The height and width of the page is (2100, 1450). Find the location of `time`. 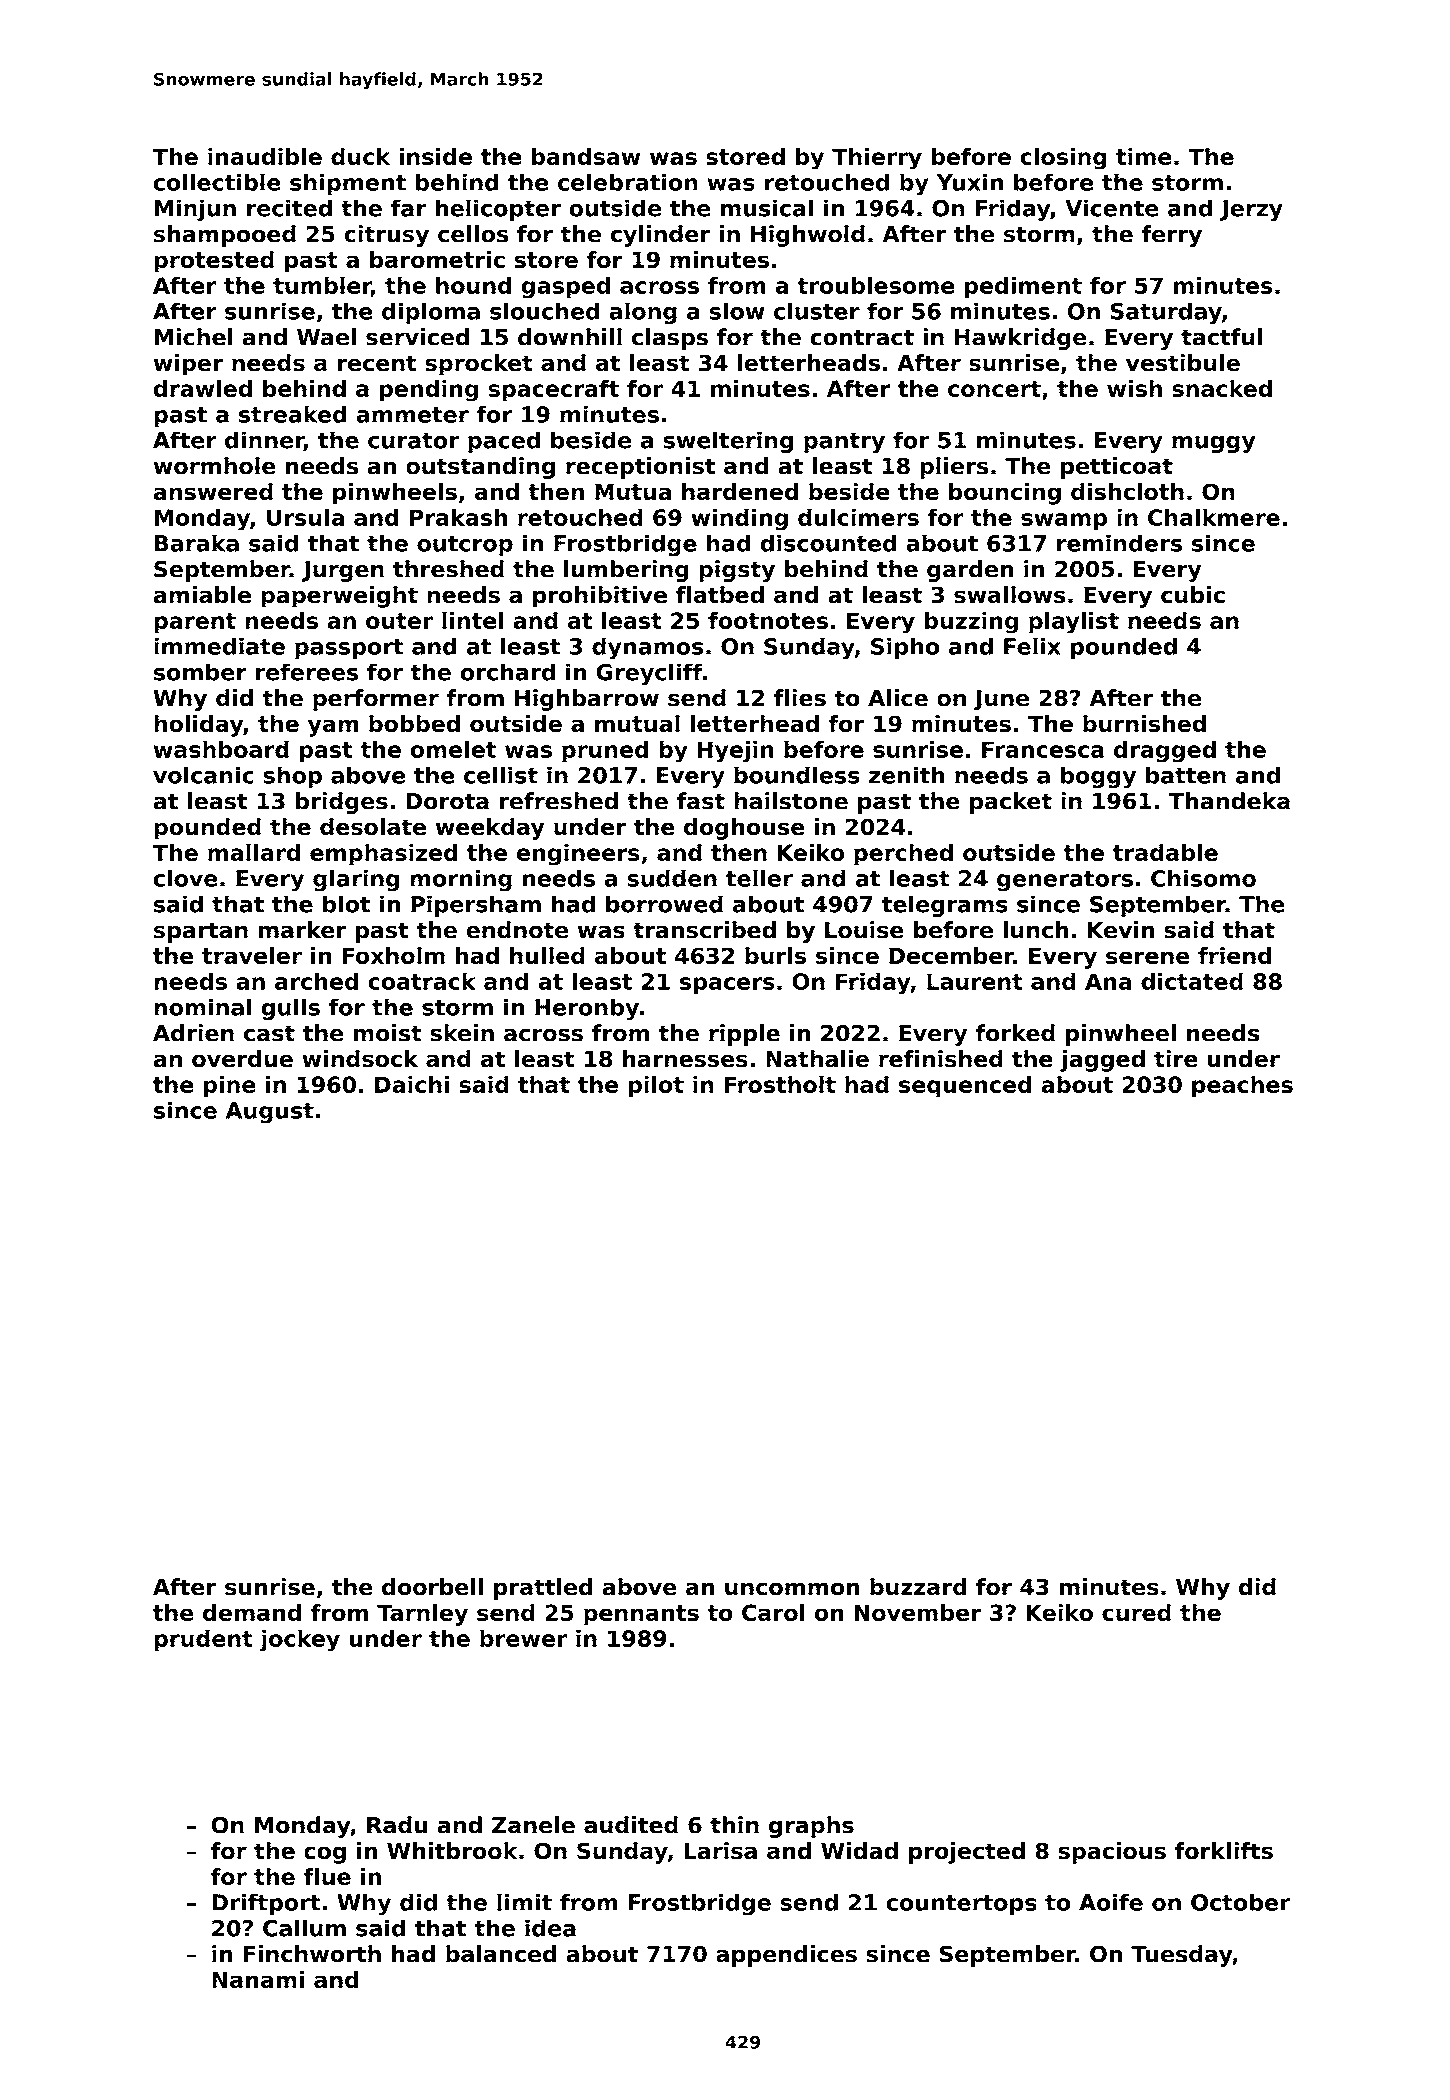

time is located at coordinates (1144, 156).
